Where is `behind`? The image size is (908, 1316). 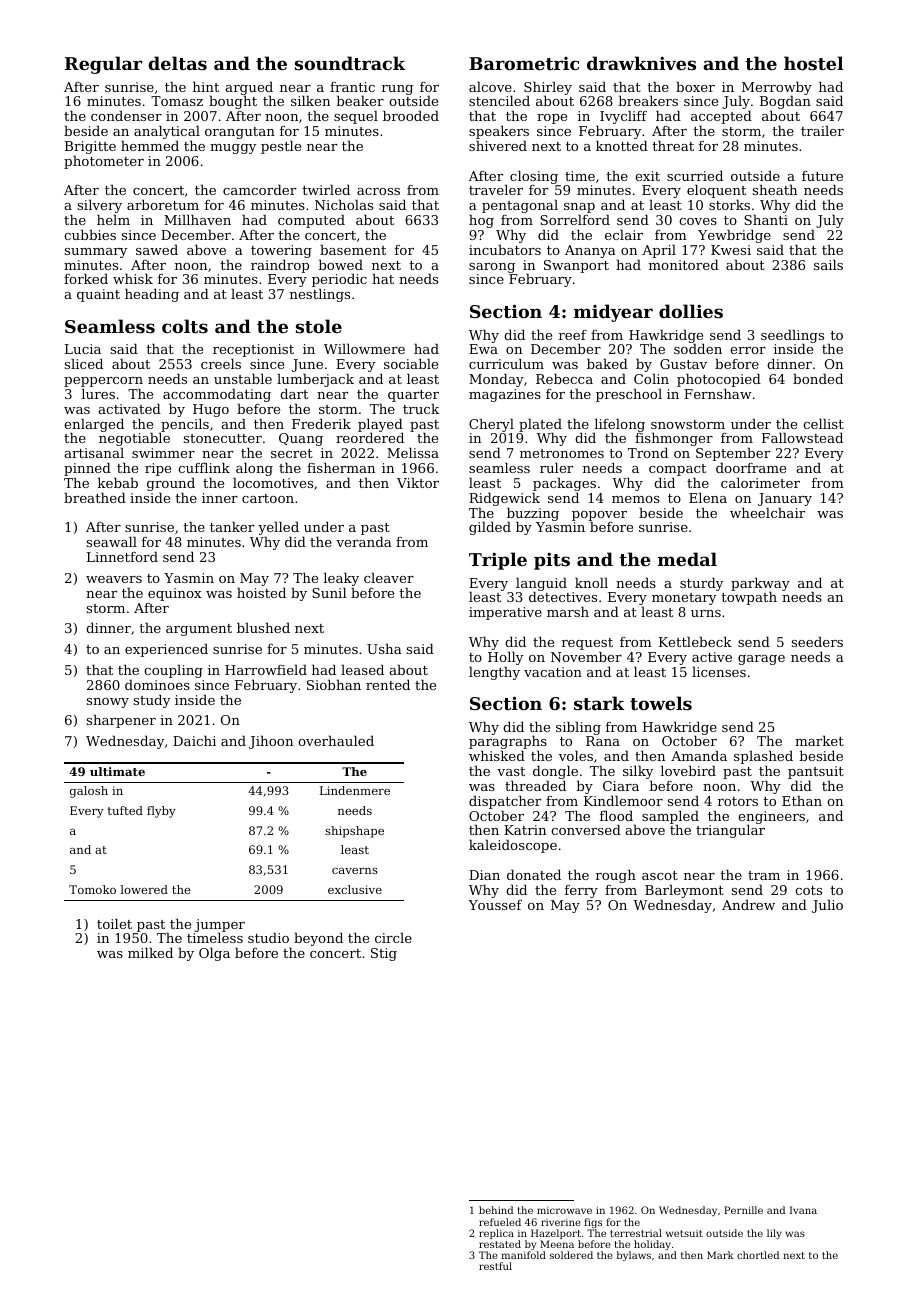 behind is located at coordinates (496, 1210).
